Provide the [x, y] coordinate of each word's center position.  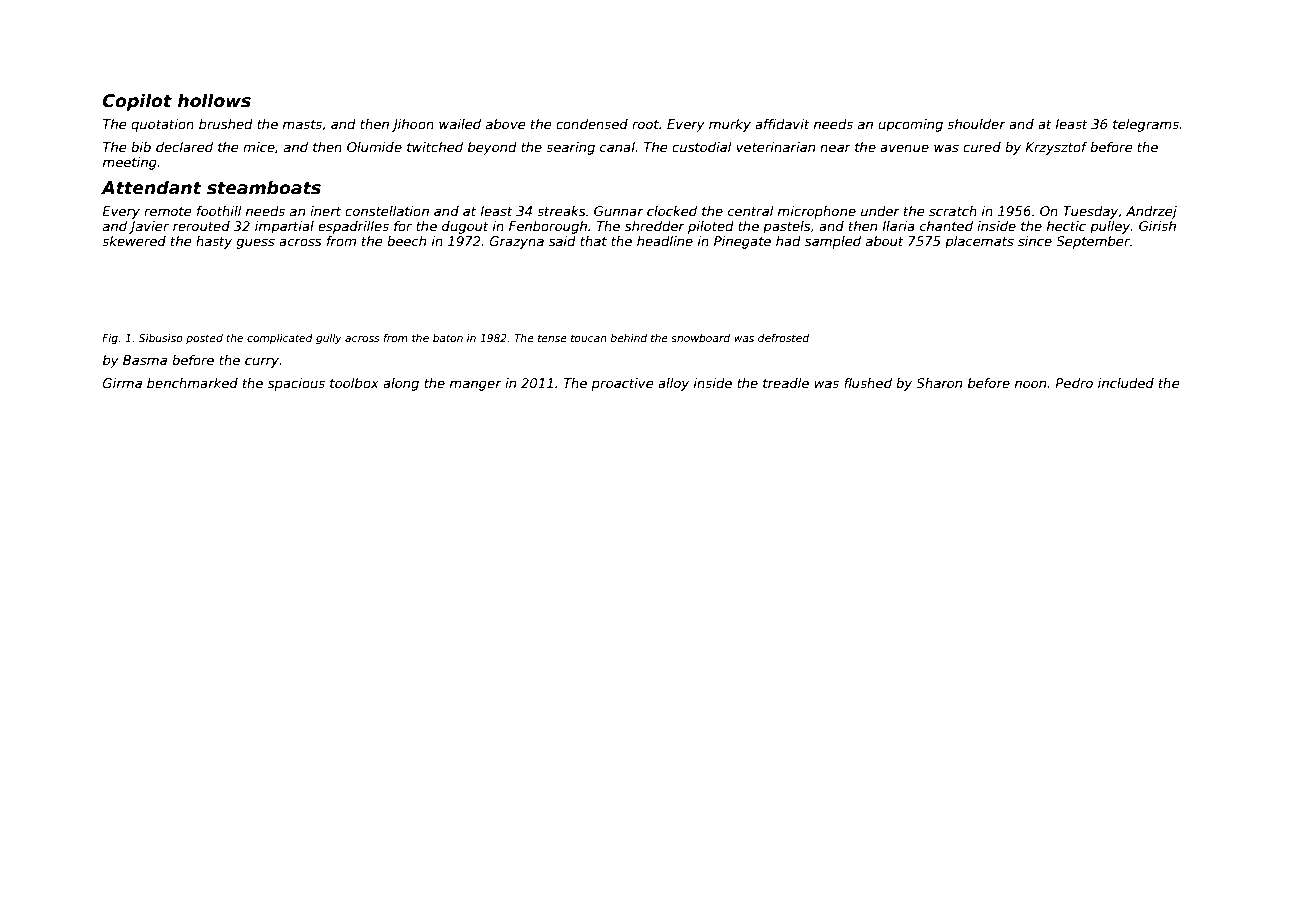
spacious [296, 384]
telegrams [1146, 125]
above [506, 124]
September [1093, 242]
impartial [284, 227]
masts [302, 124]
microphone [817, 212]
